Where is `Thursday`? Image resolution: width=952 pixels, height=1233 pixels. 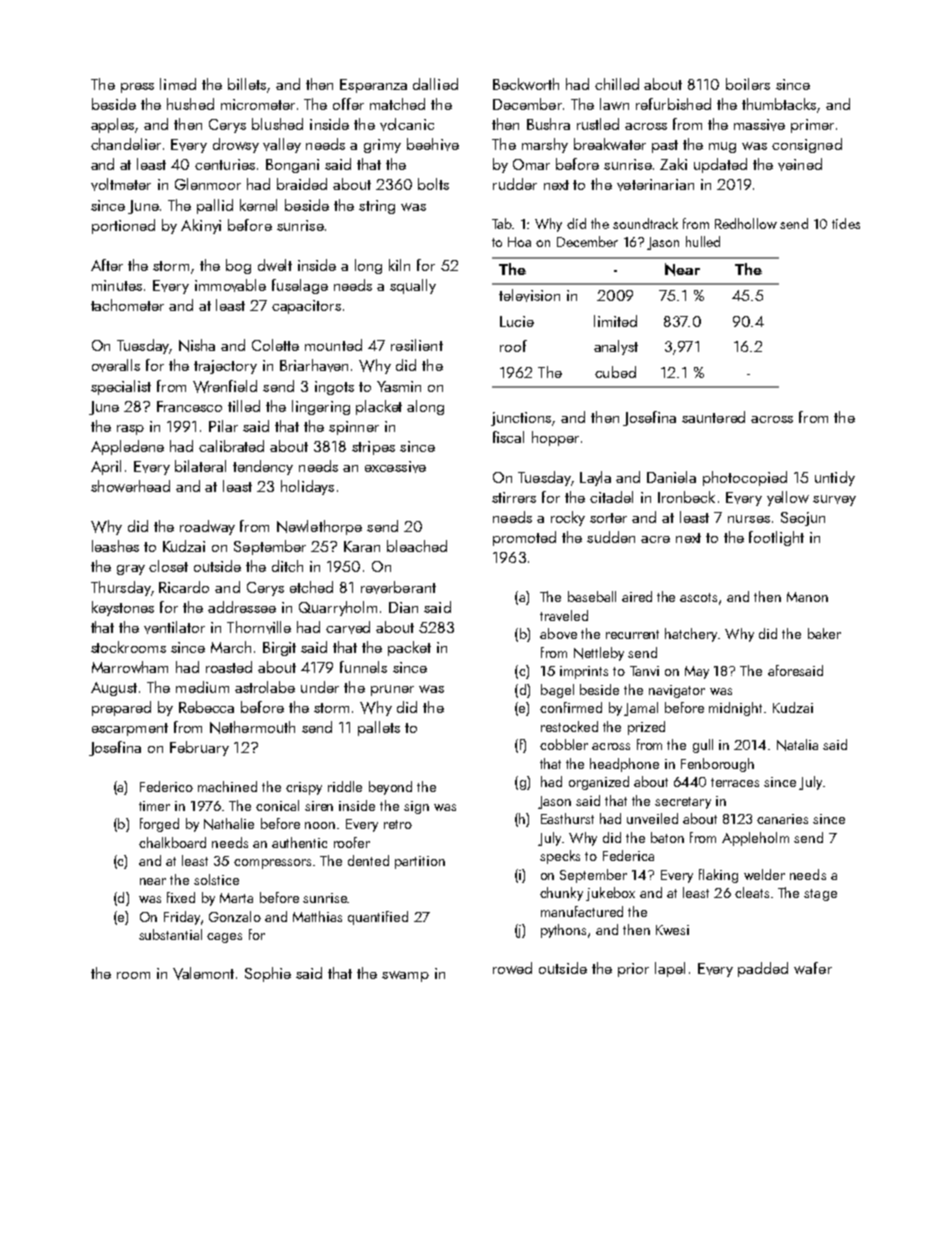 Thursday is located at coordinates (121, 588).
